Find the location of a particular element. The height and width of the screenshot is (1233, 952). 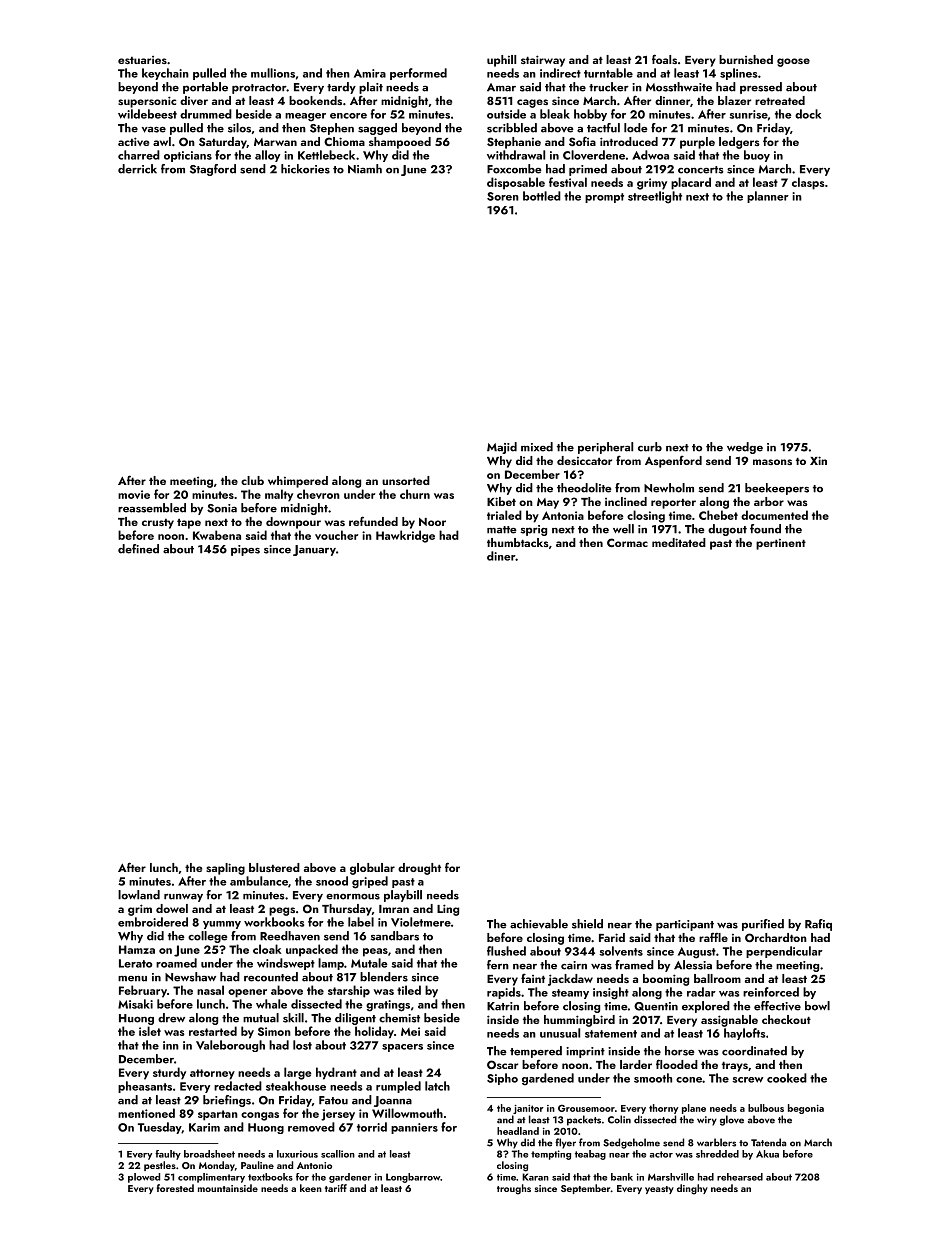

gratings is located at coordinates (388, 1006).
